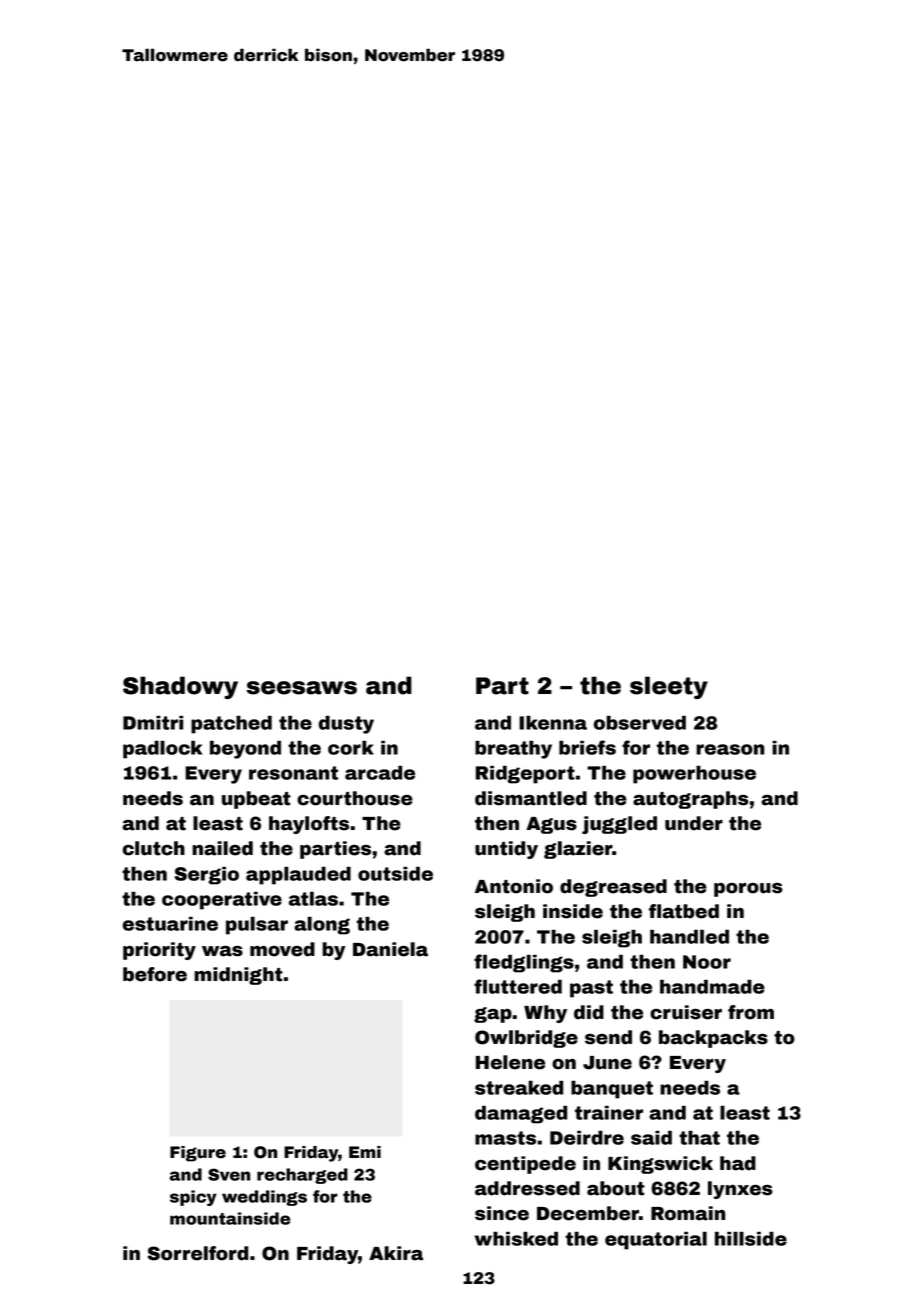 The image size is (924, 1308). Describe the element at coordinates (612, 1090) in the document. I see `banquet` at that location.
